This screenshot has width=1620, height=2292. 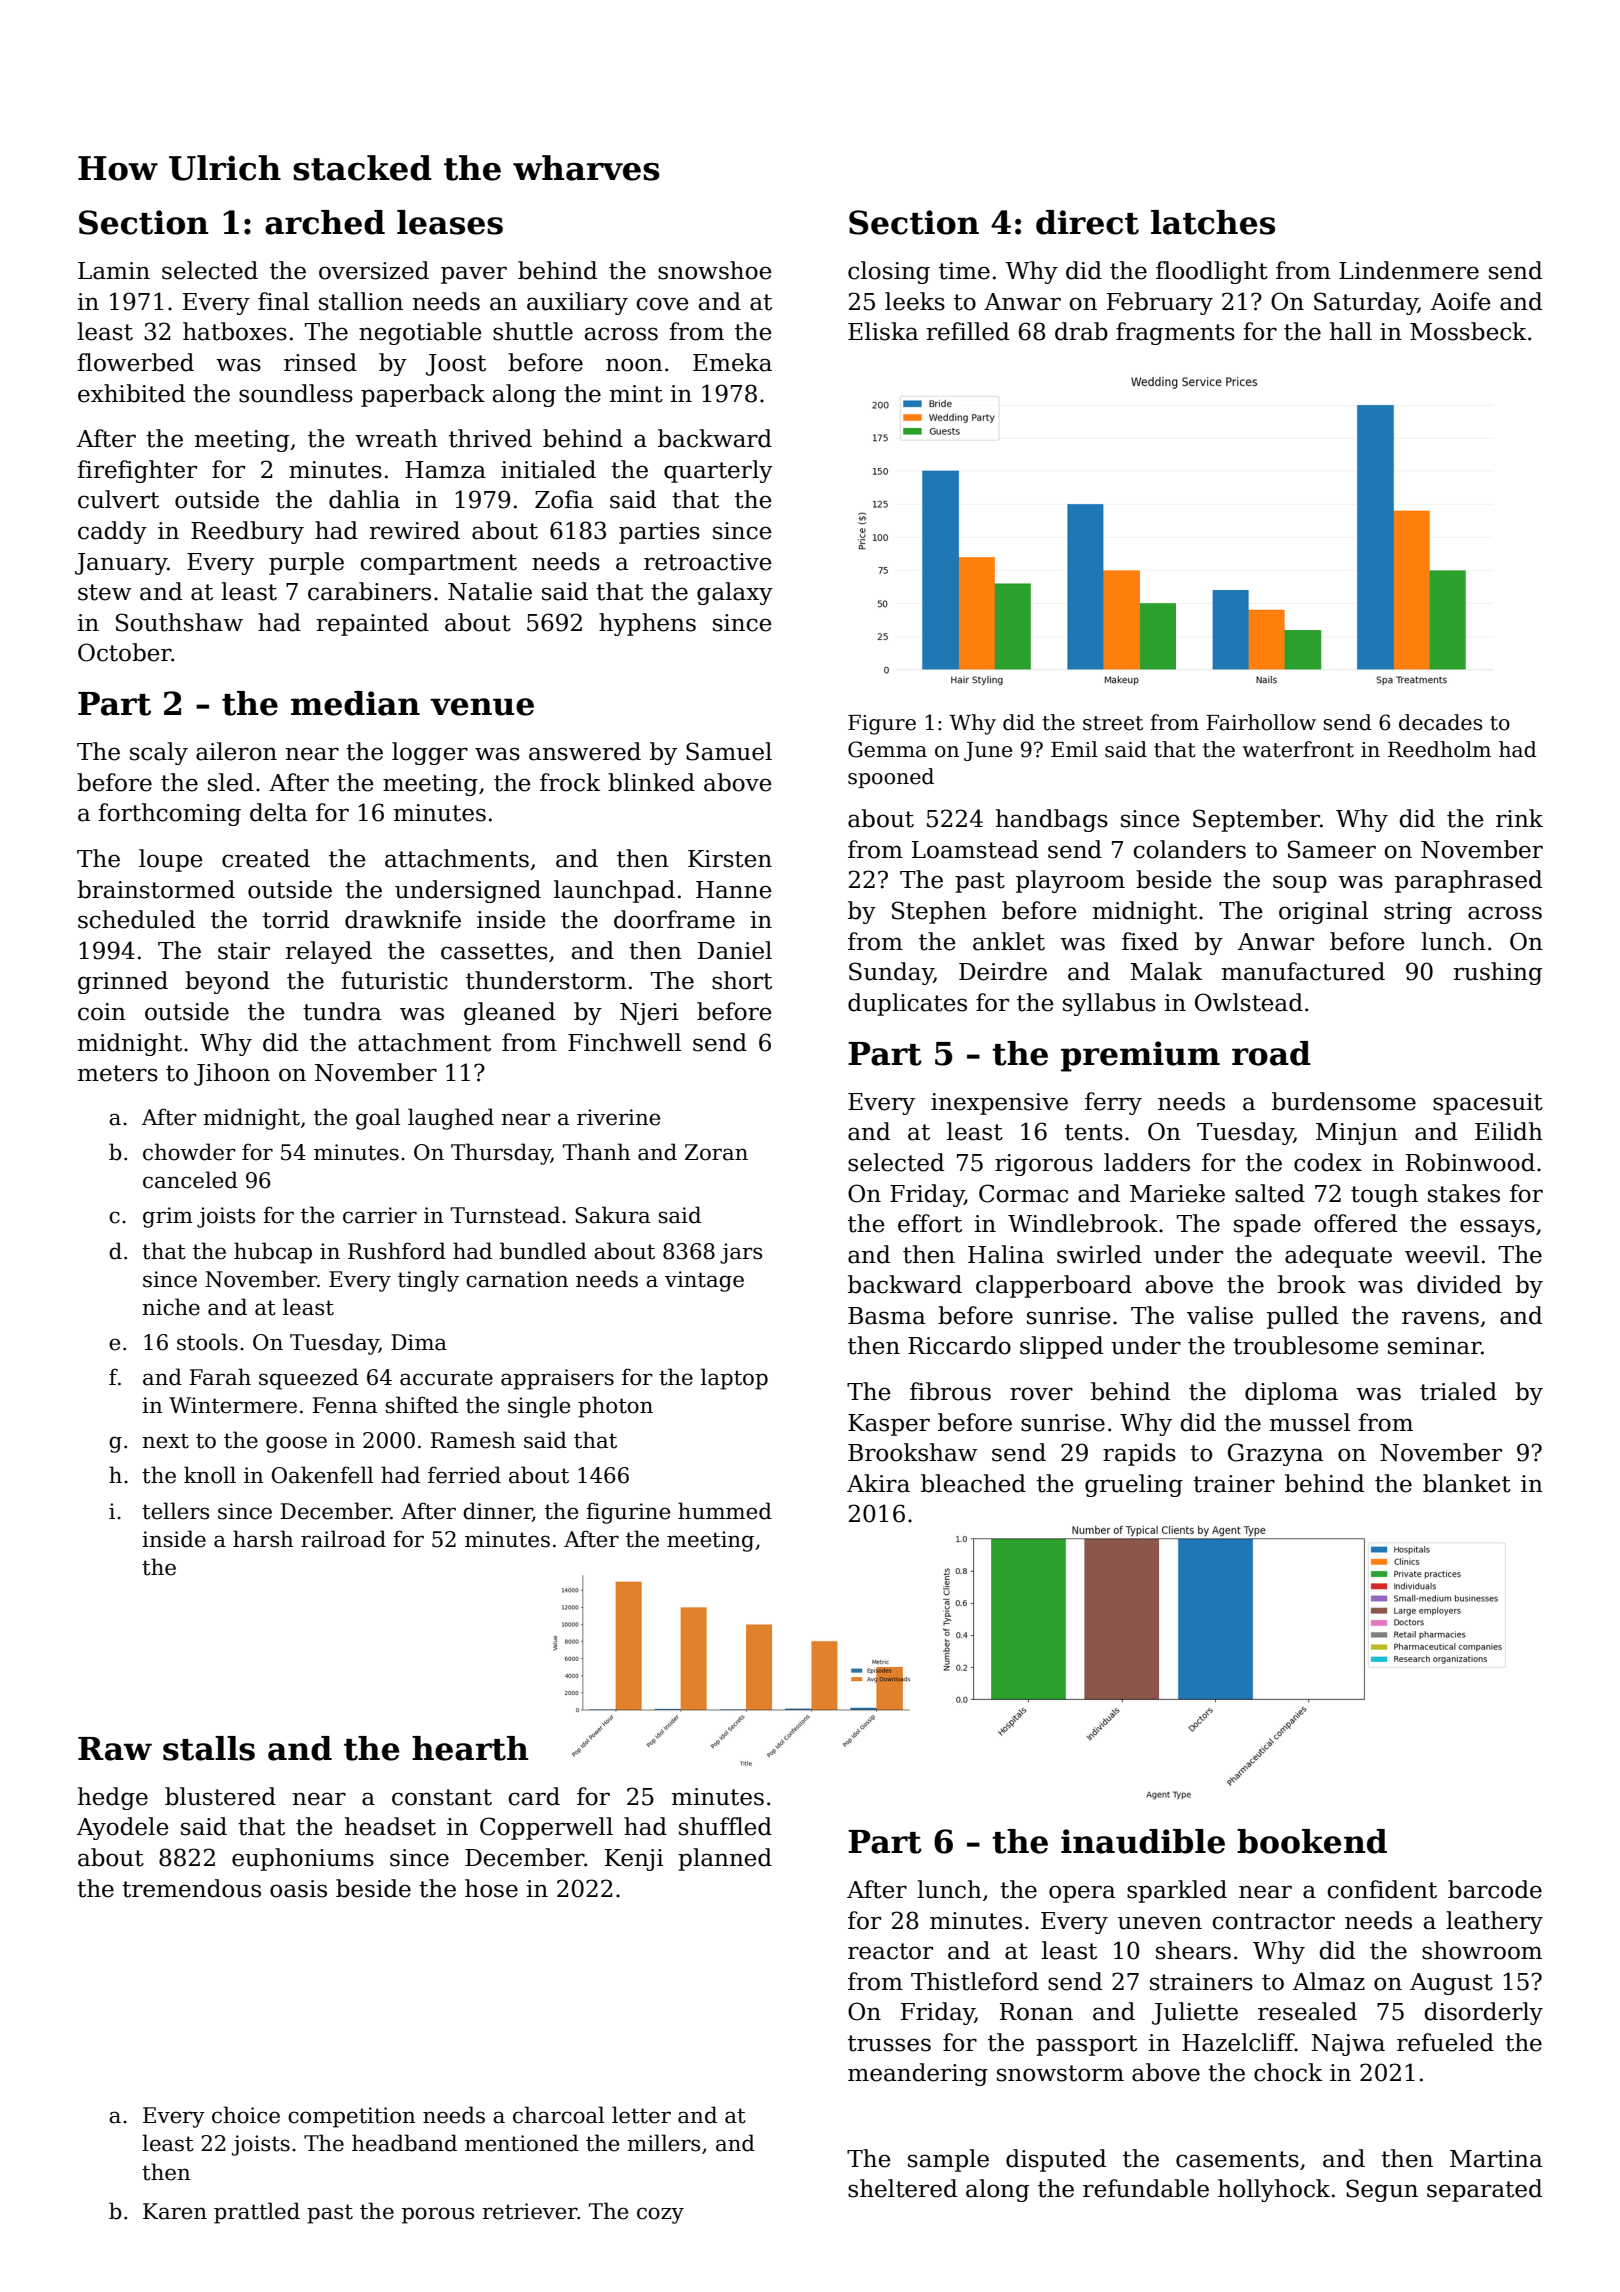 I want to click on drawknife, so click(x=403, y=919).
